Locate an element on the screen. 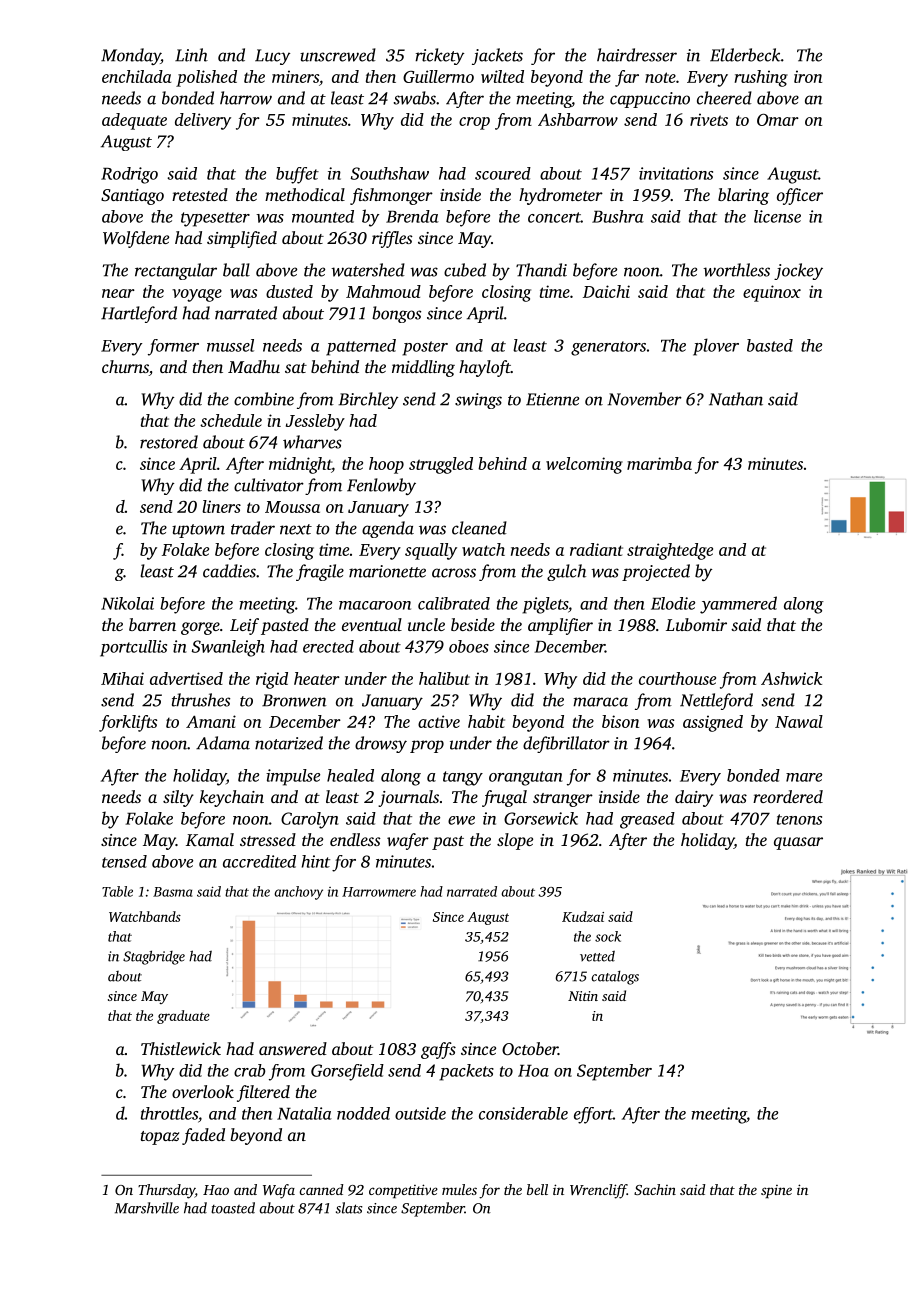 This screenshot has height=1308, width=924. rickety is located at coordinates (439, 56).
